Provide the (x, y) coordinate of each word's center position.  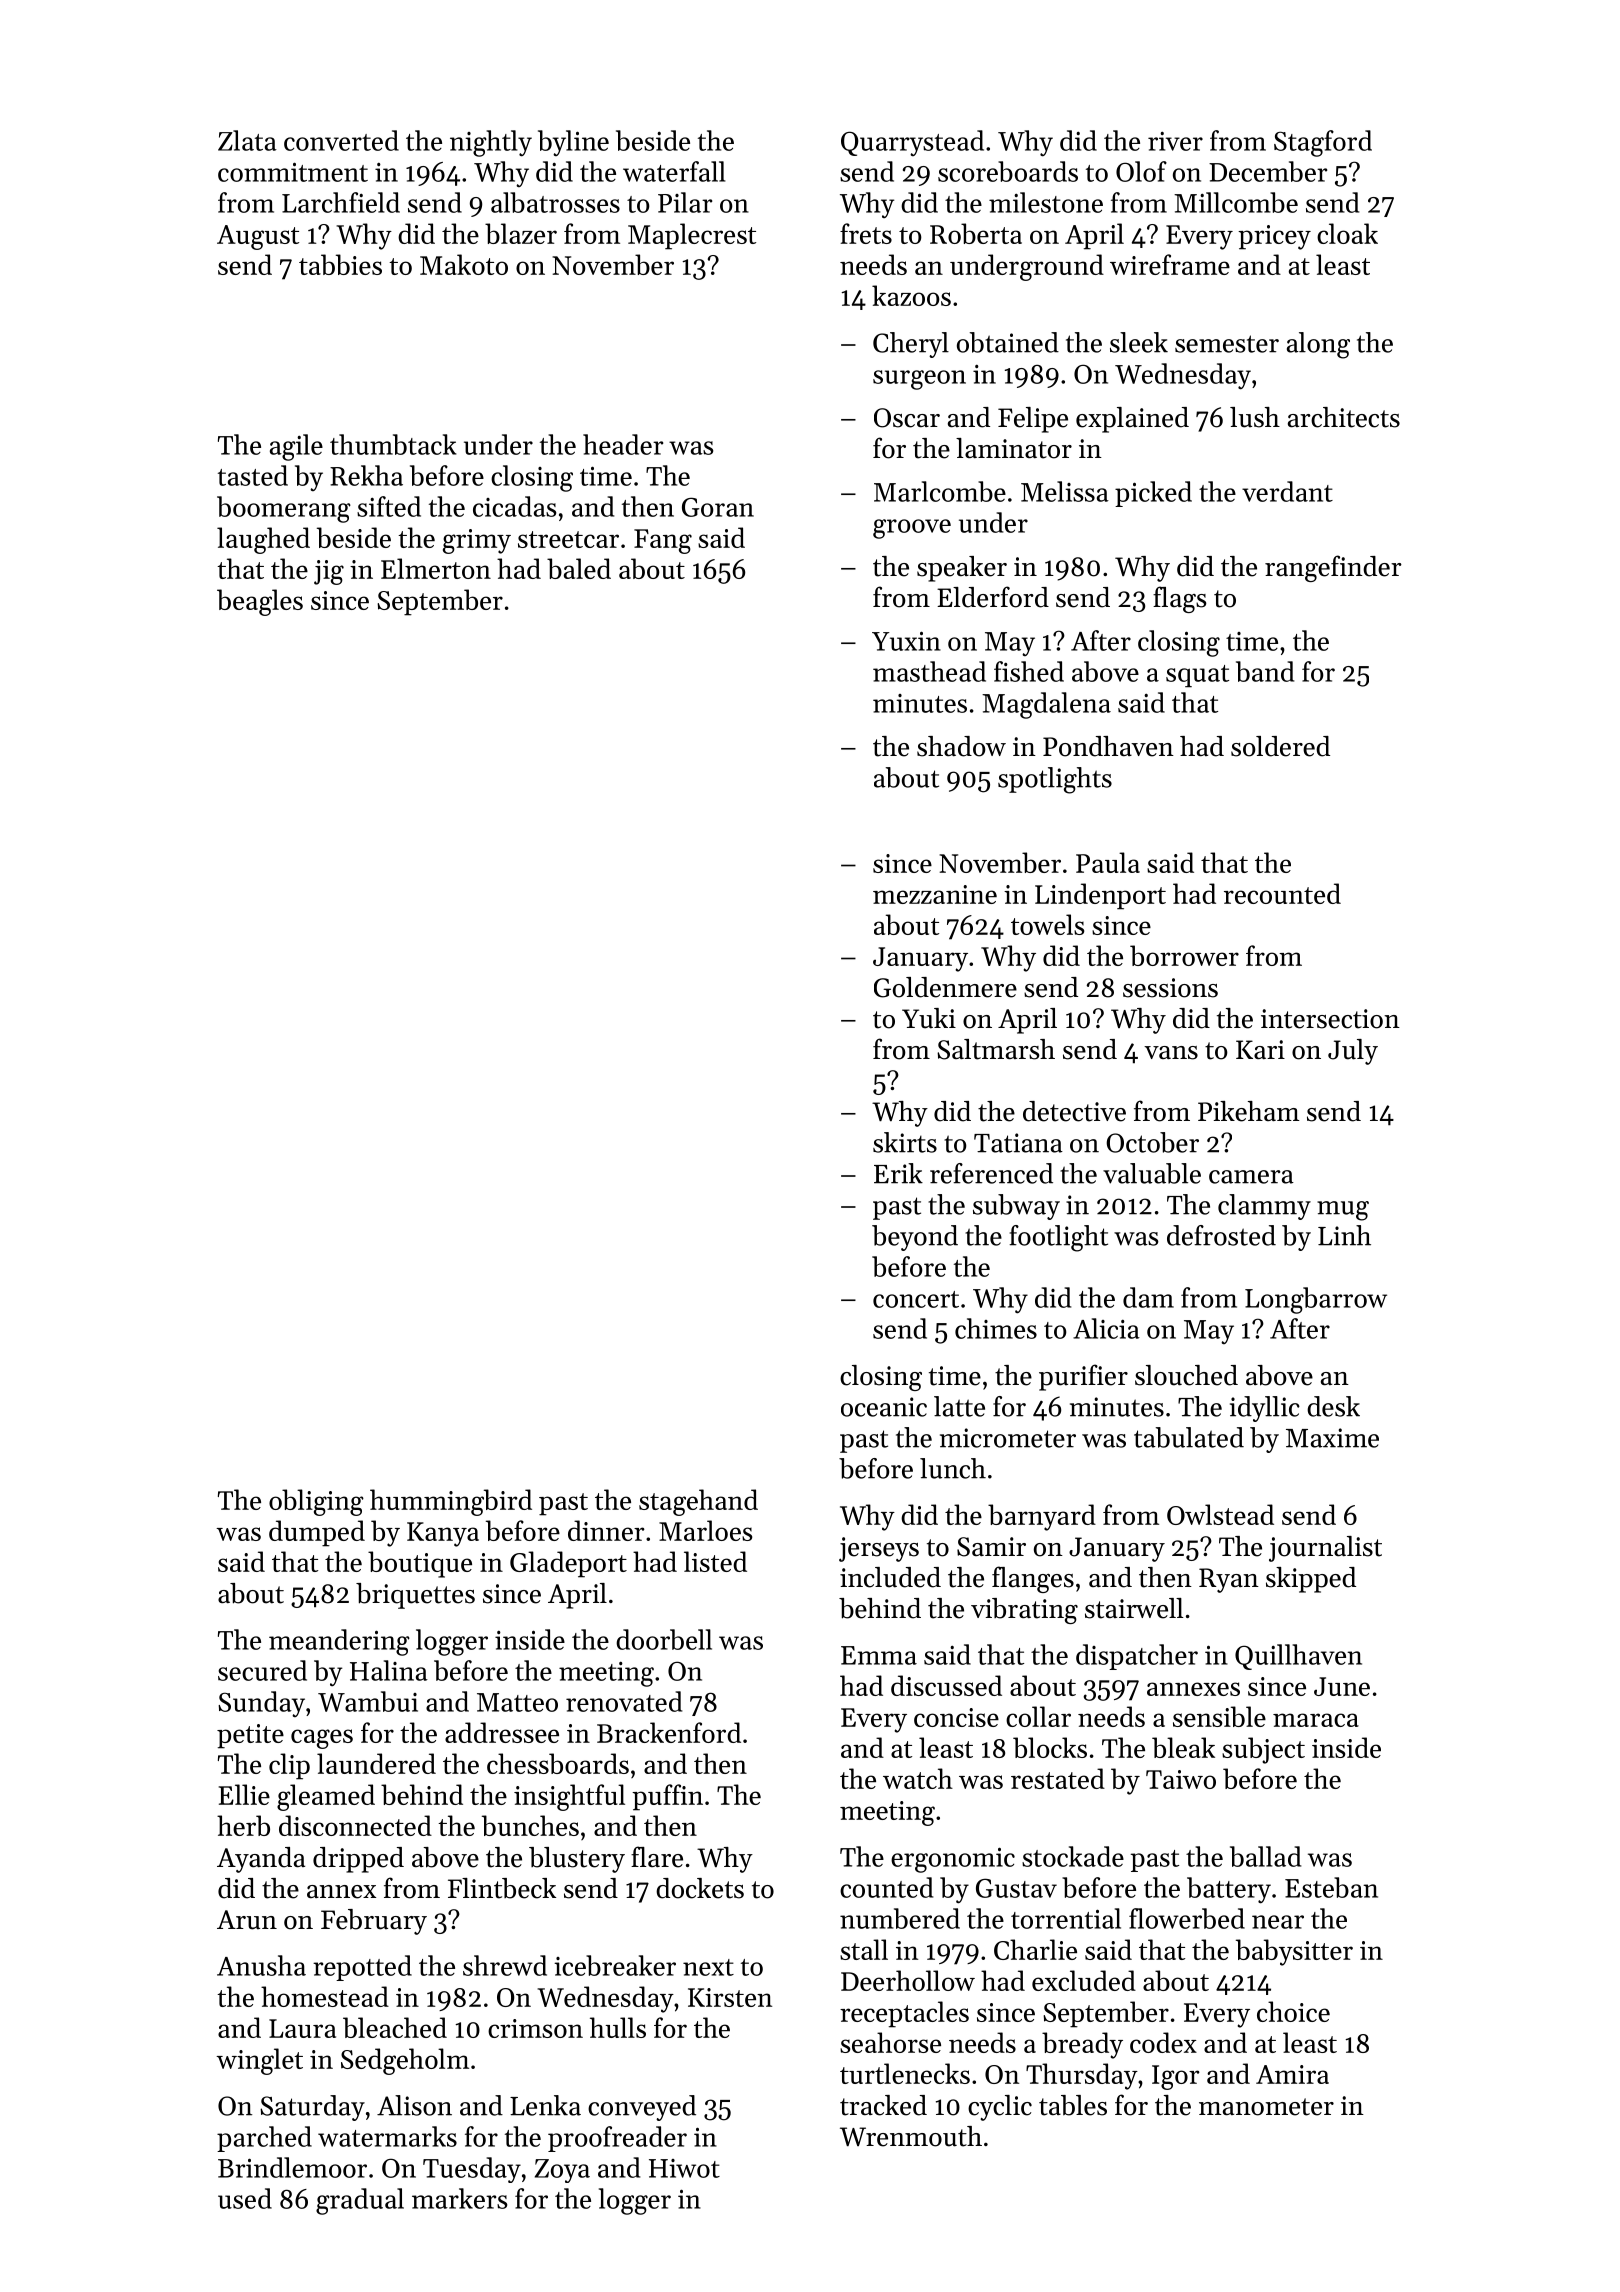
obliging (316, 1502)
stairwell (1134, 1608)
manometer (1266, 2107)
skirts (905, 1142)
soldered (1280, 746)
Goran (718, 507)
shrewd (505, 1965)
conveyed (642, 2108)
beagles (260, 602)
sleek (1139, 342)
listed (715, 1561)
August (258, 237)
